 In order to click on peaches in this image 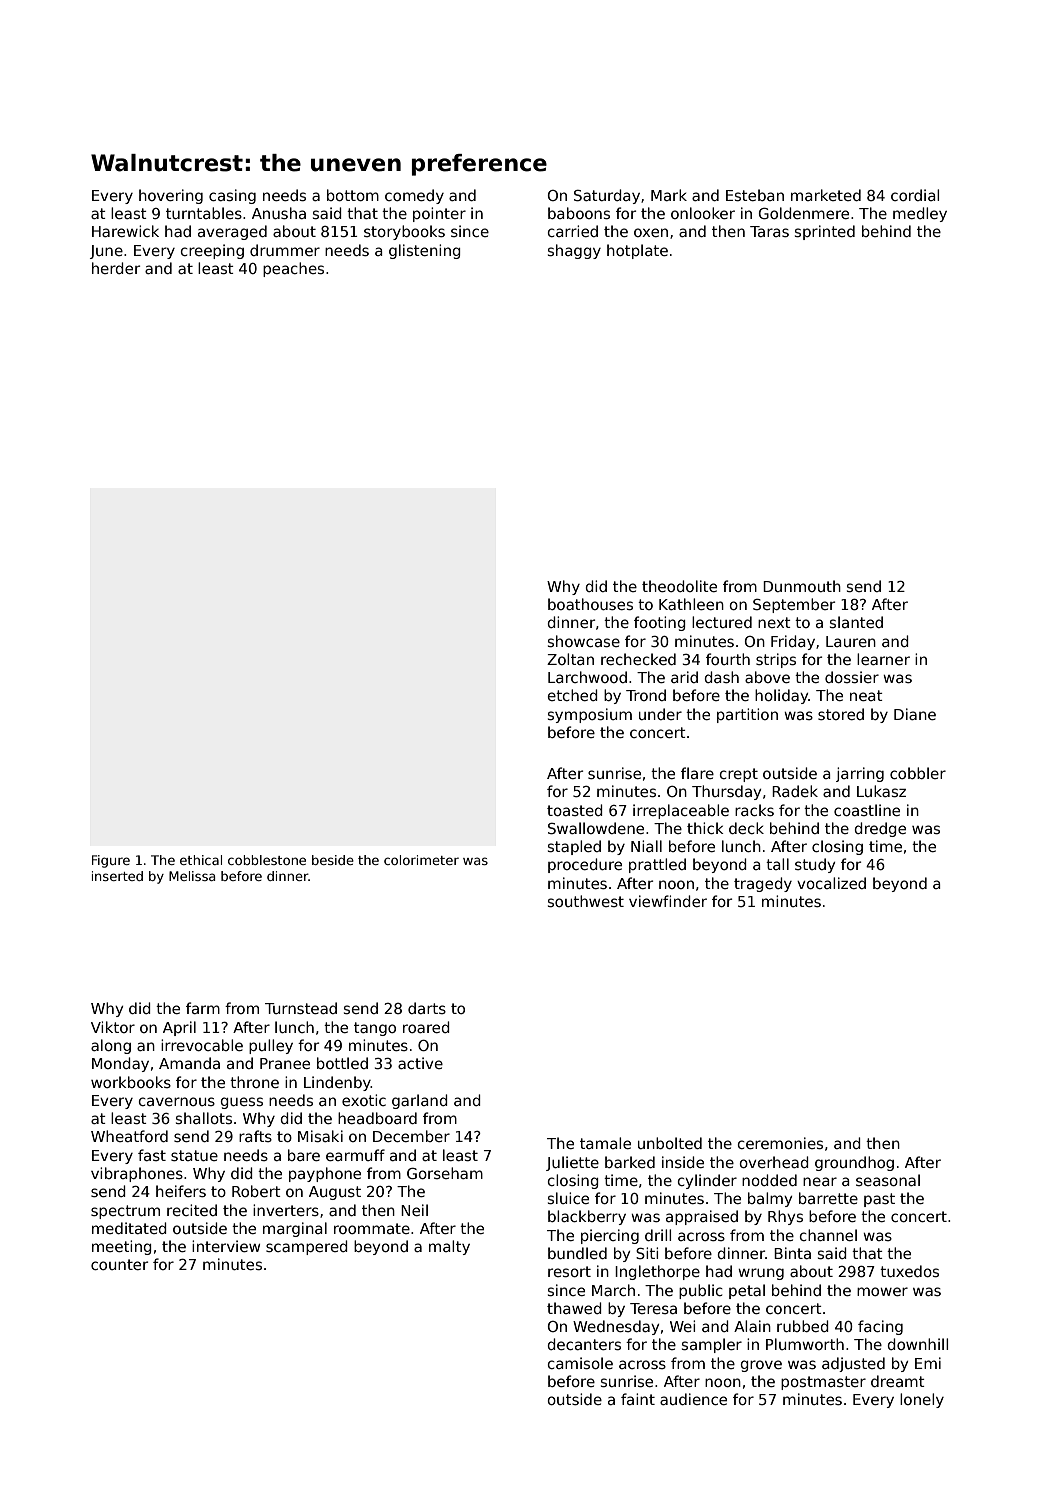, I will do `click(293, 269)`.
